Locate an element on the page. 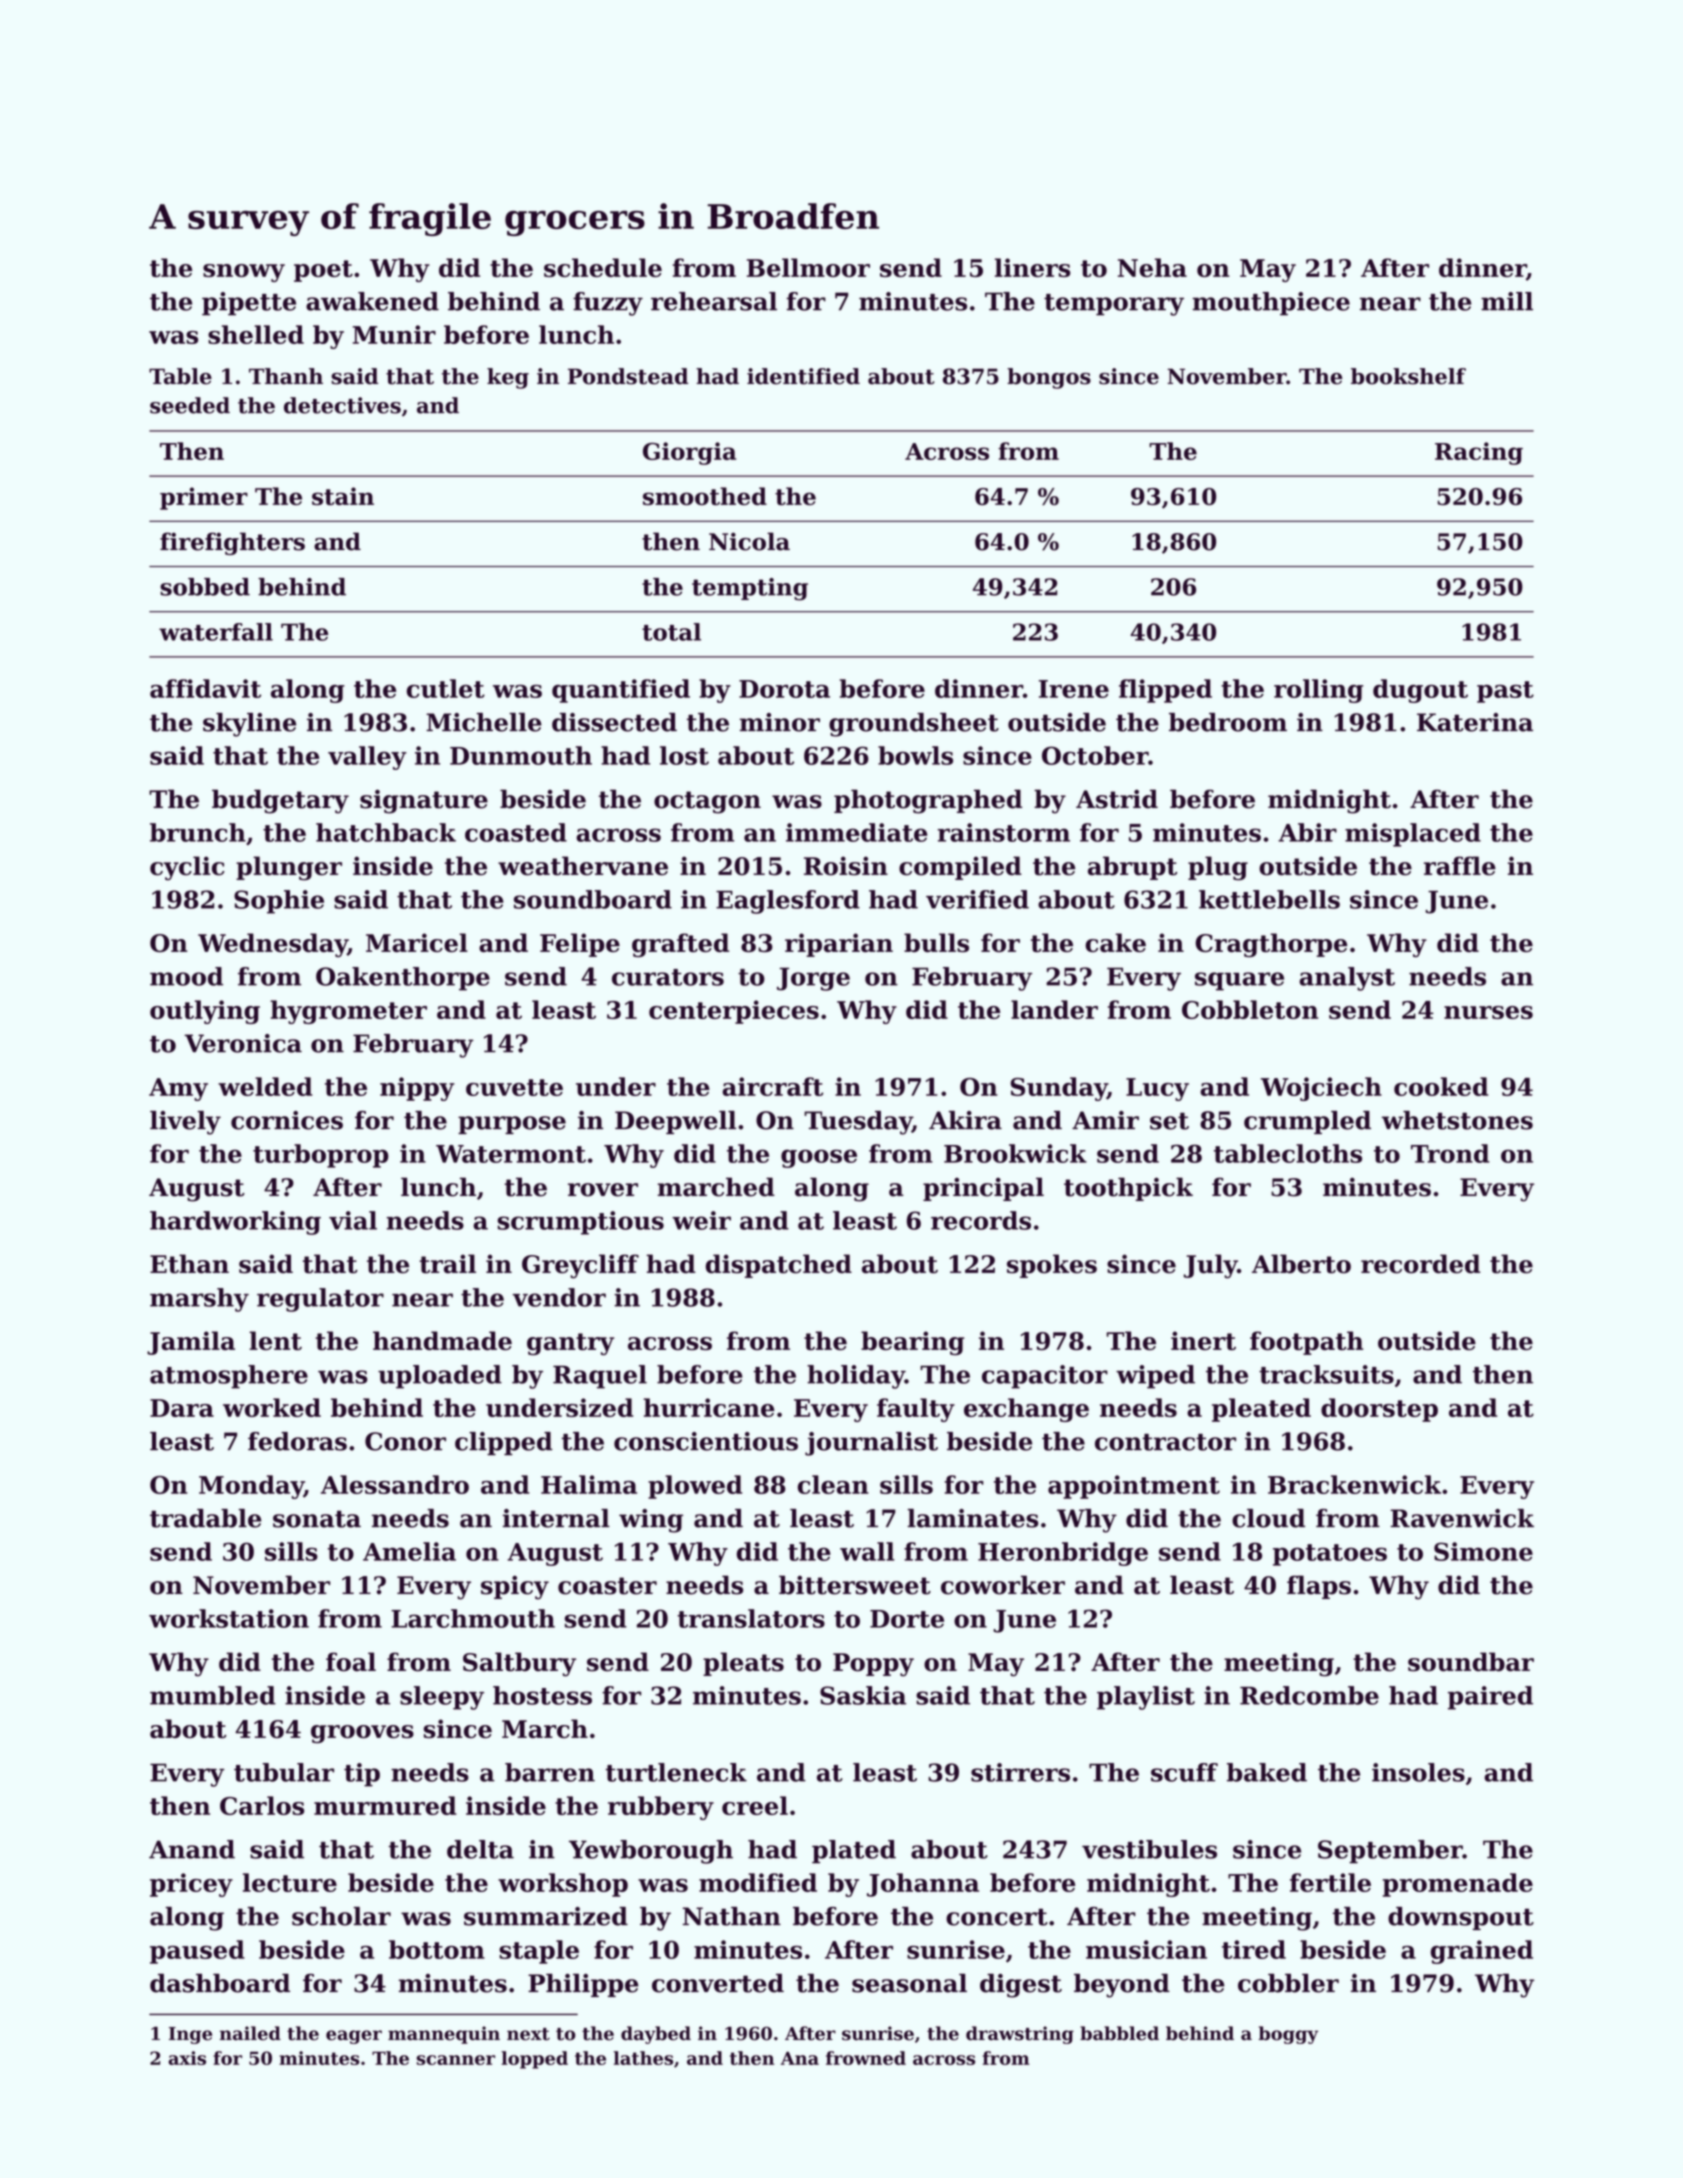  mumbled is located at coordinates (213, 1695).
